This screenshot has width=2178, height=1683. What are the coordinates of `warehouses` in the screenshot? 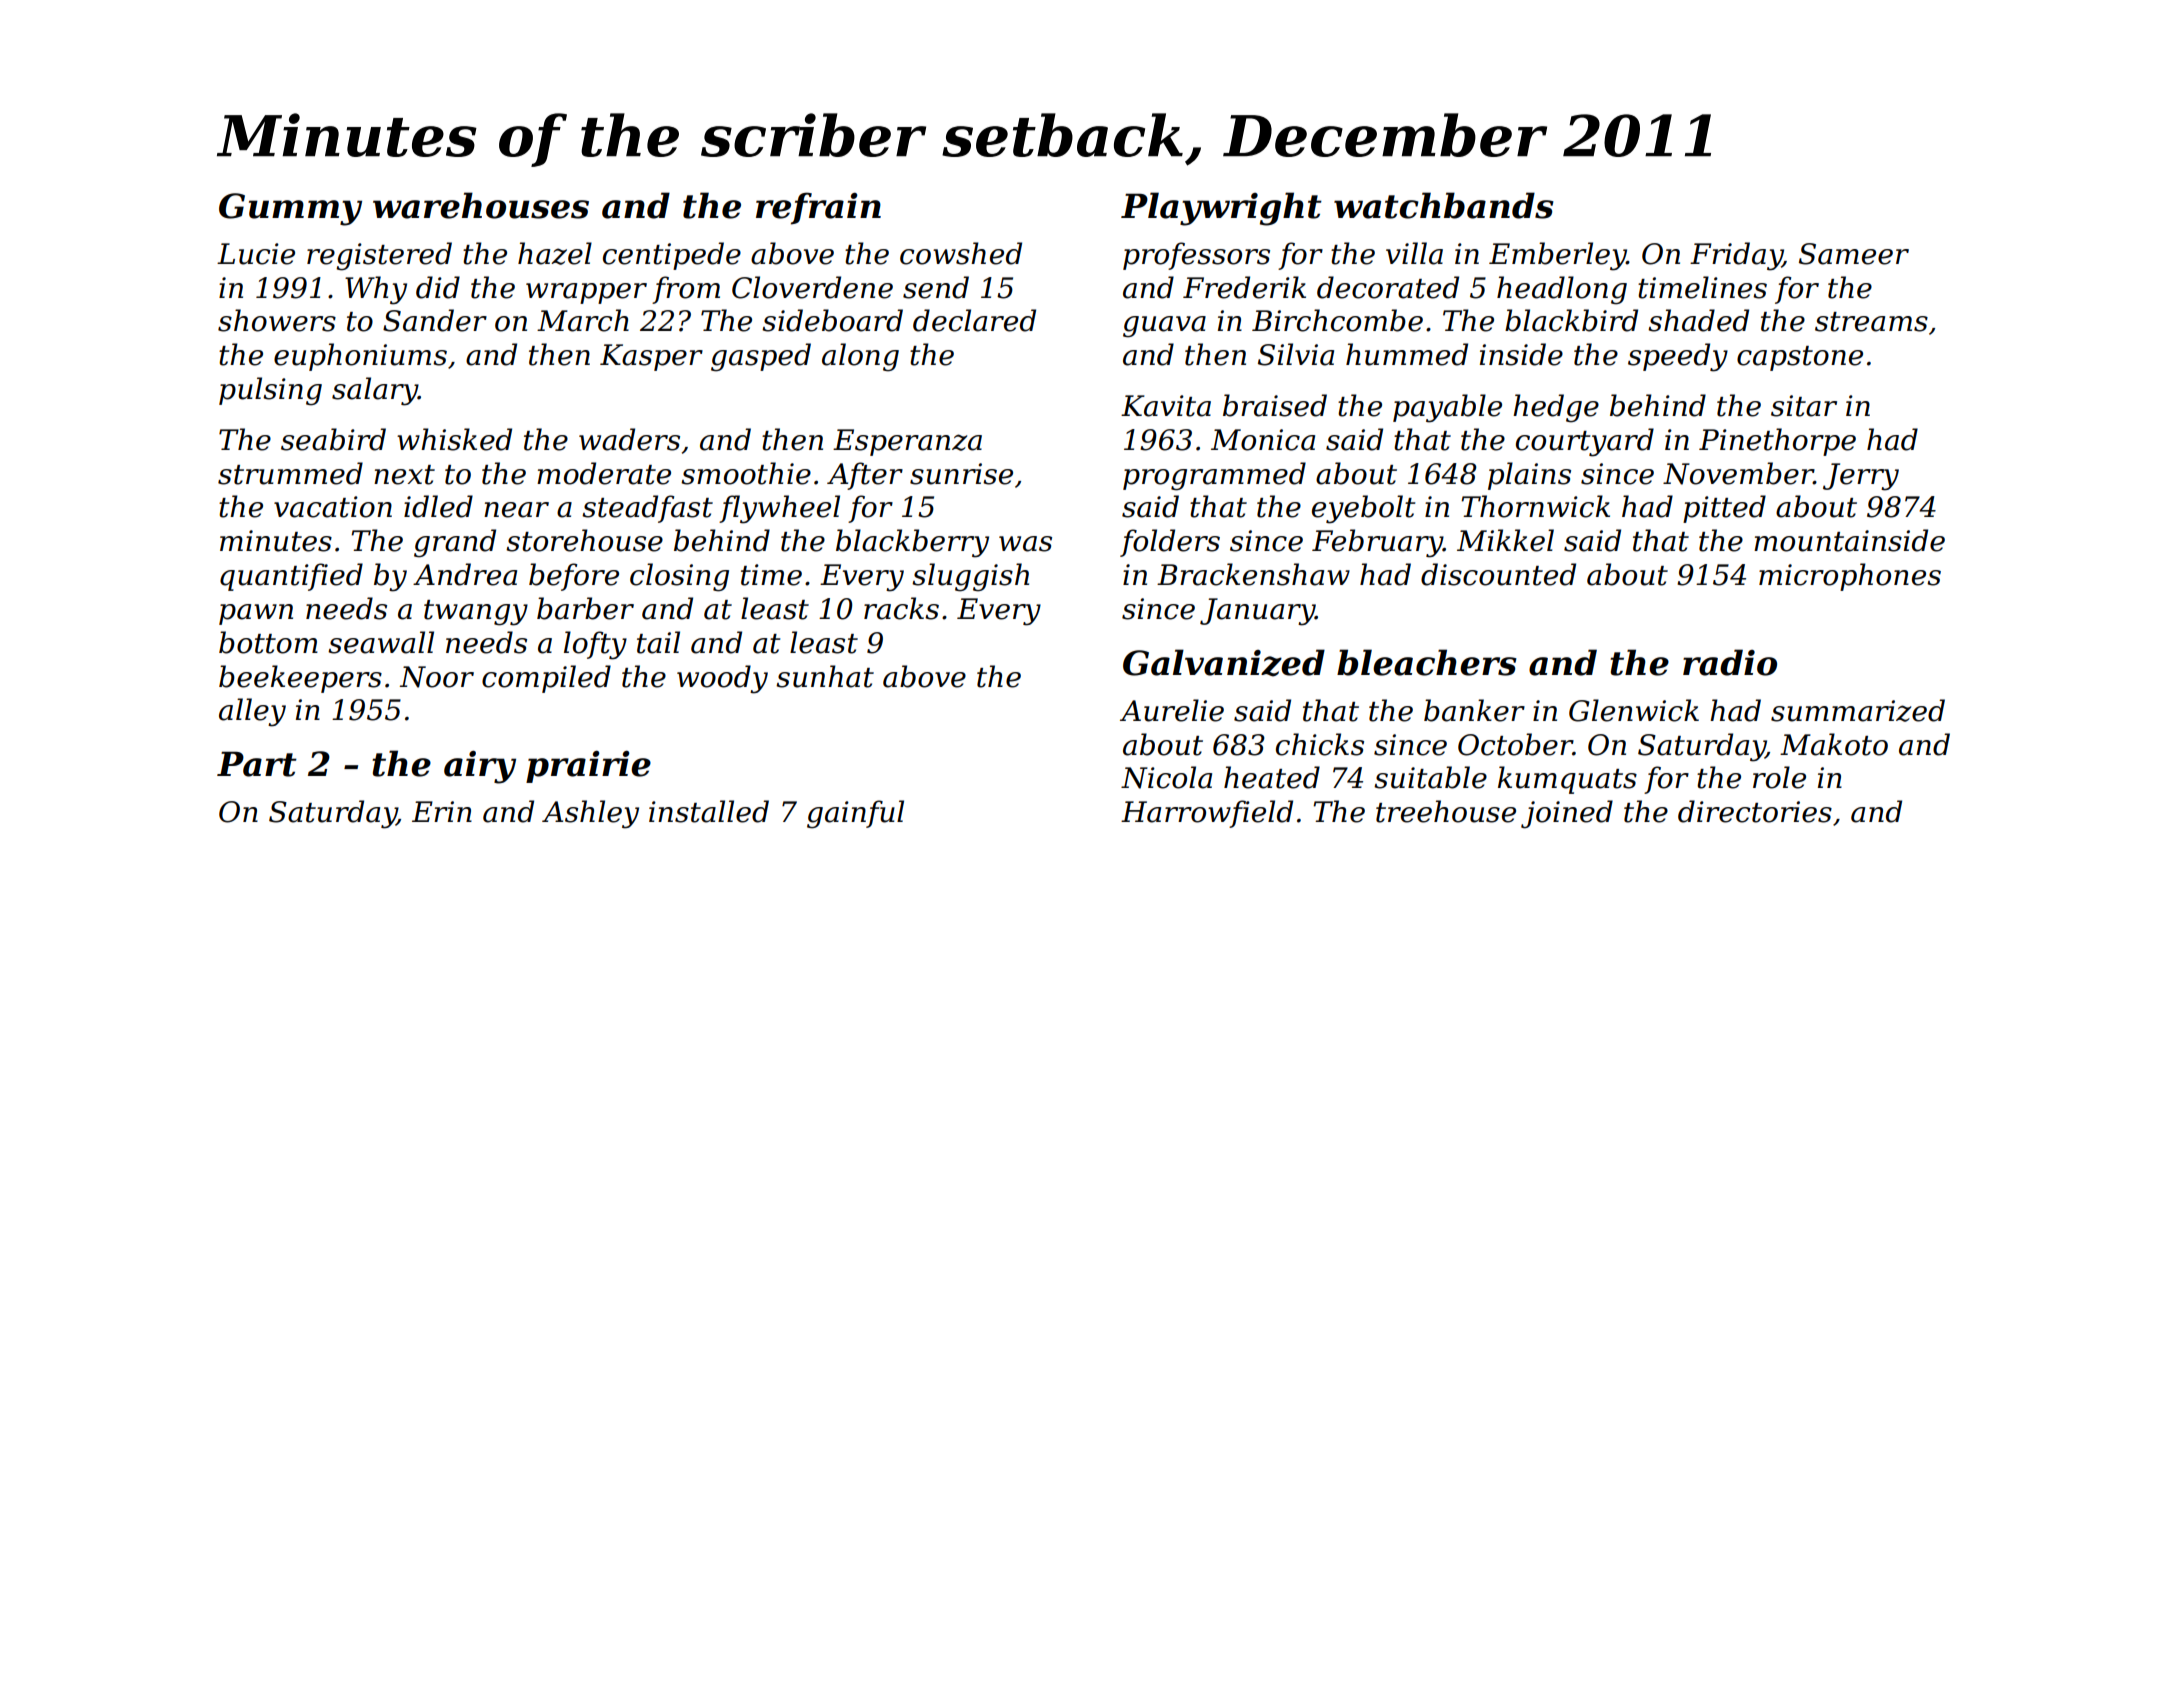 It's located at (481, 205).
